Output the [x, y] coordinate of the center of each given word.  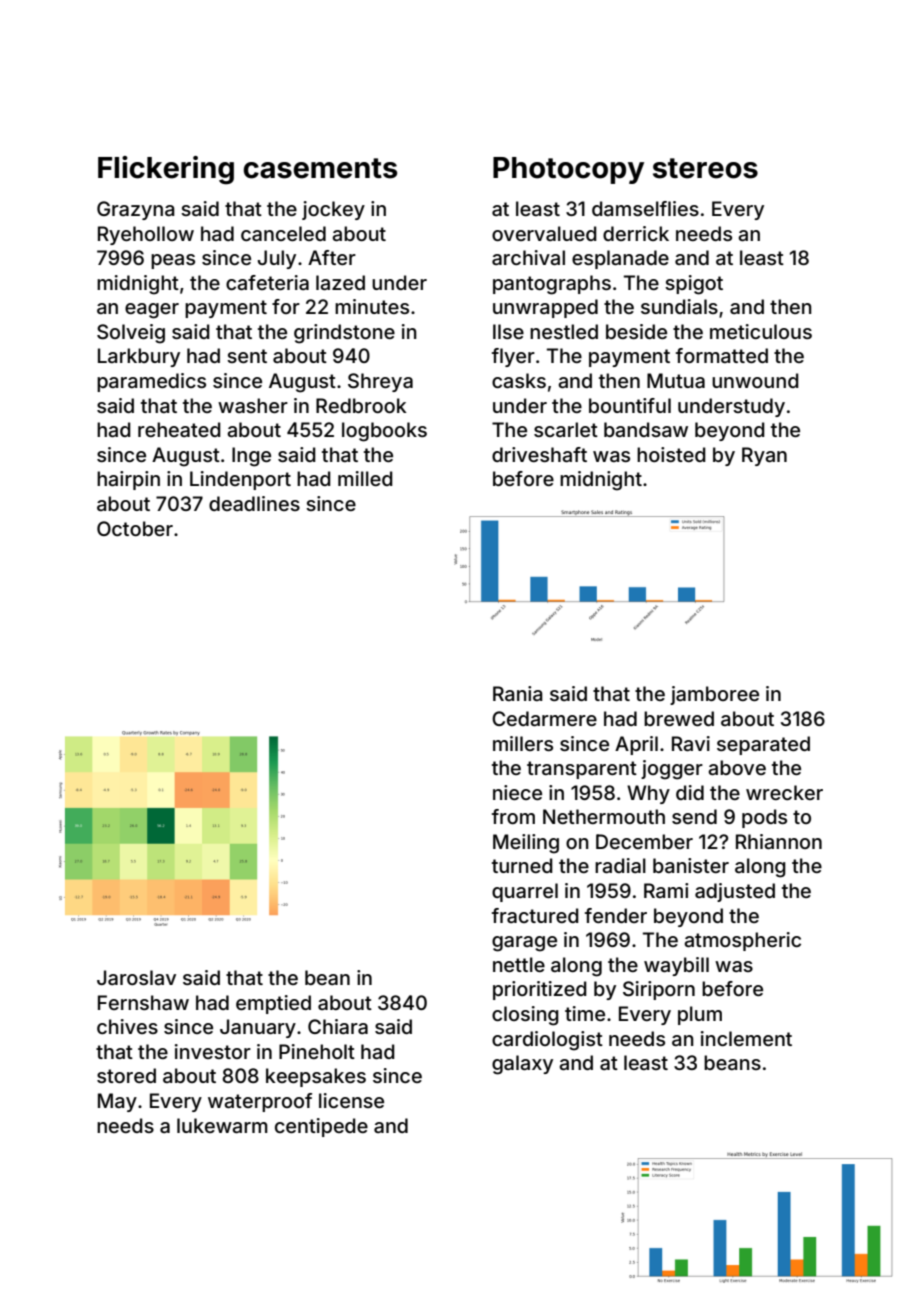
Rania [518, 693]
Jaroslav [136, 977]
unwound [755, 380]
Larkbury [139, 357]
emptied [273, 1004]
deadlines [254, 503]
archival [528, 257]
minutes [372, 306]
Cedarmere [544, 718]
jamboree [714, 695]
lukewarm [222, 1125]
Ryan [764, 456]
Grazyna [136, 210]
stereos [705, 168]
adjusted [735, 892]
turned [522, 865]
